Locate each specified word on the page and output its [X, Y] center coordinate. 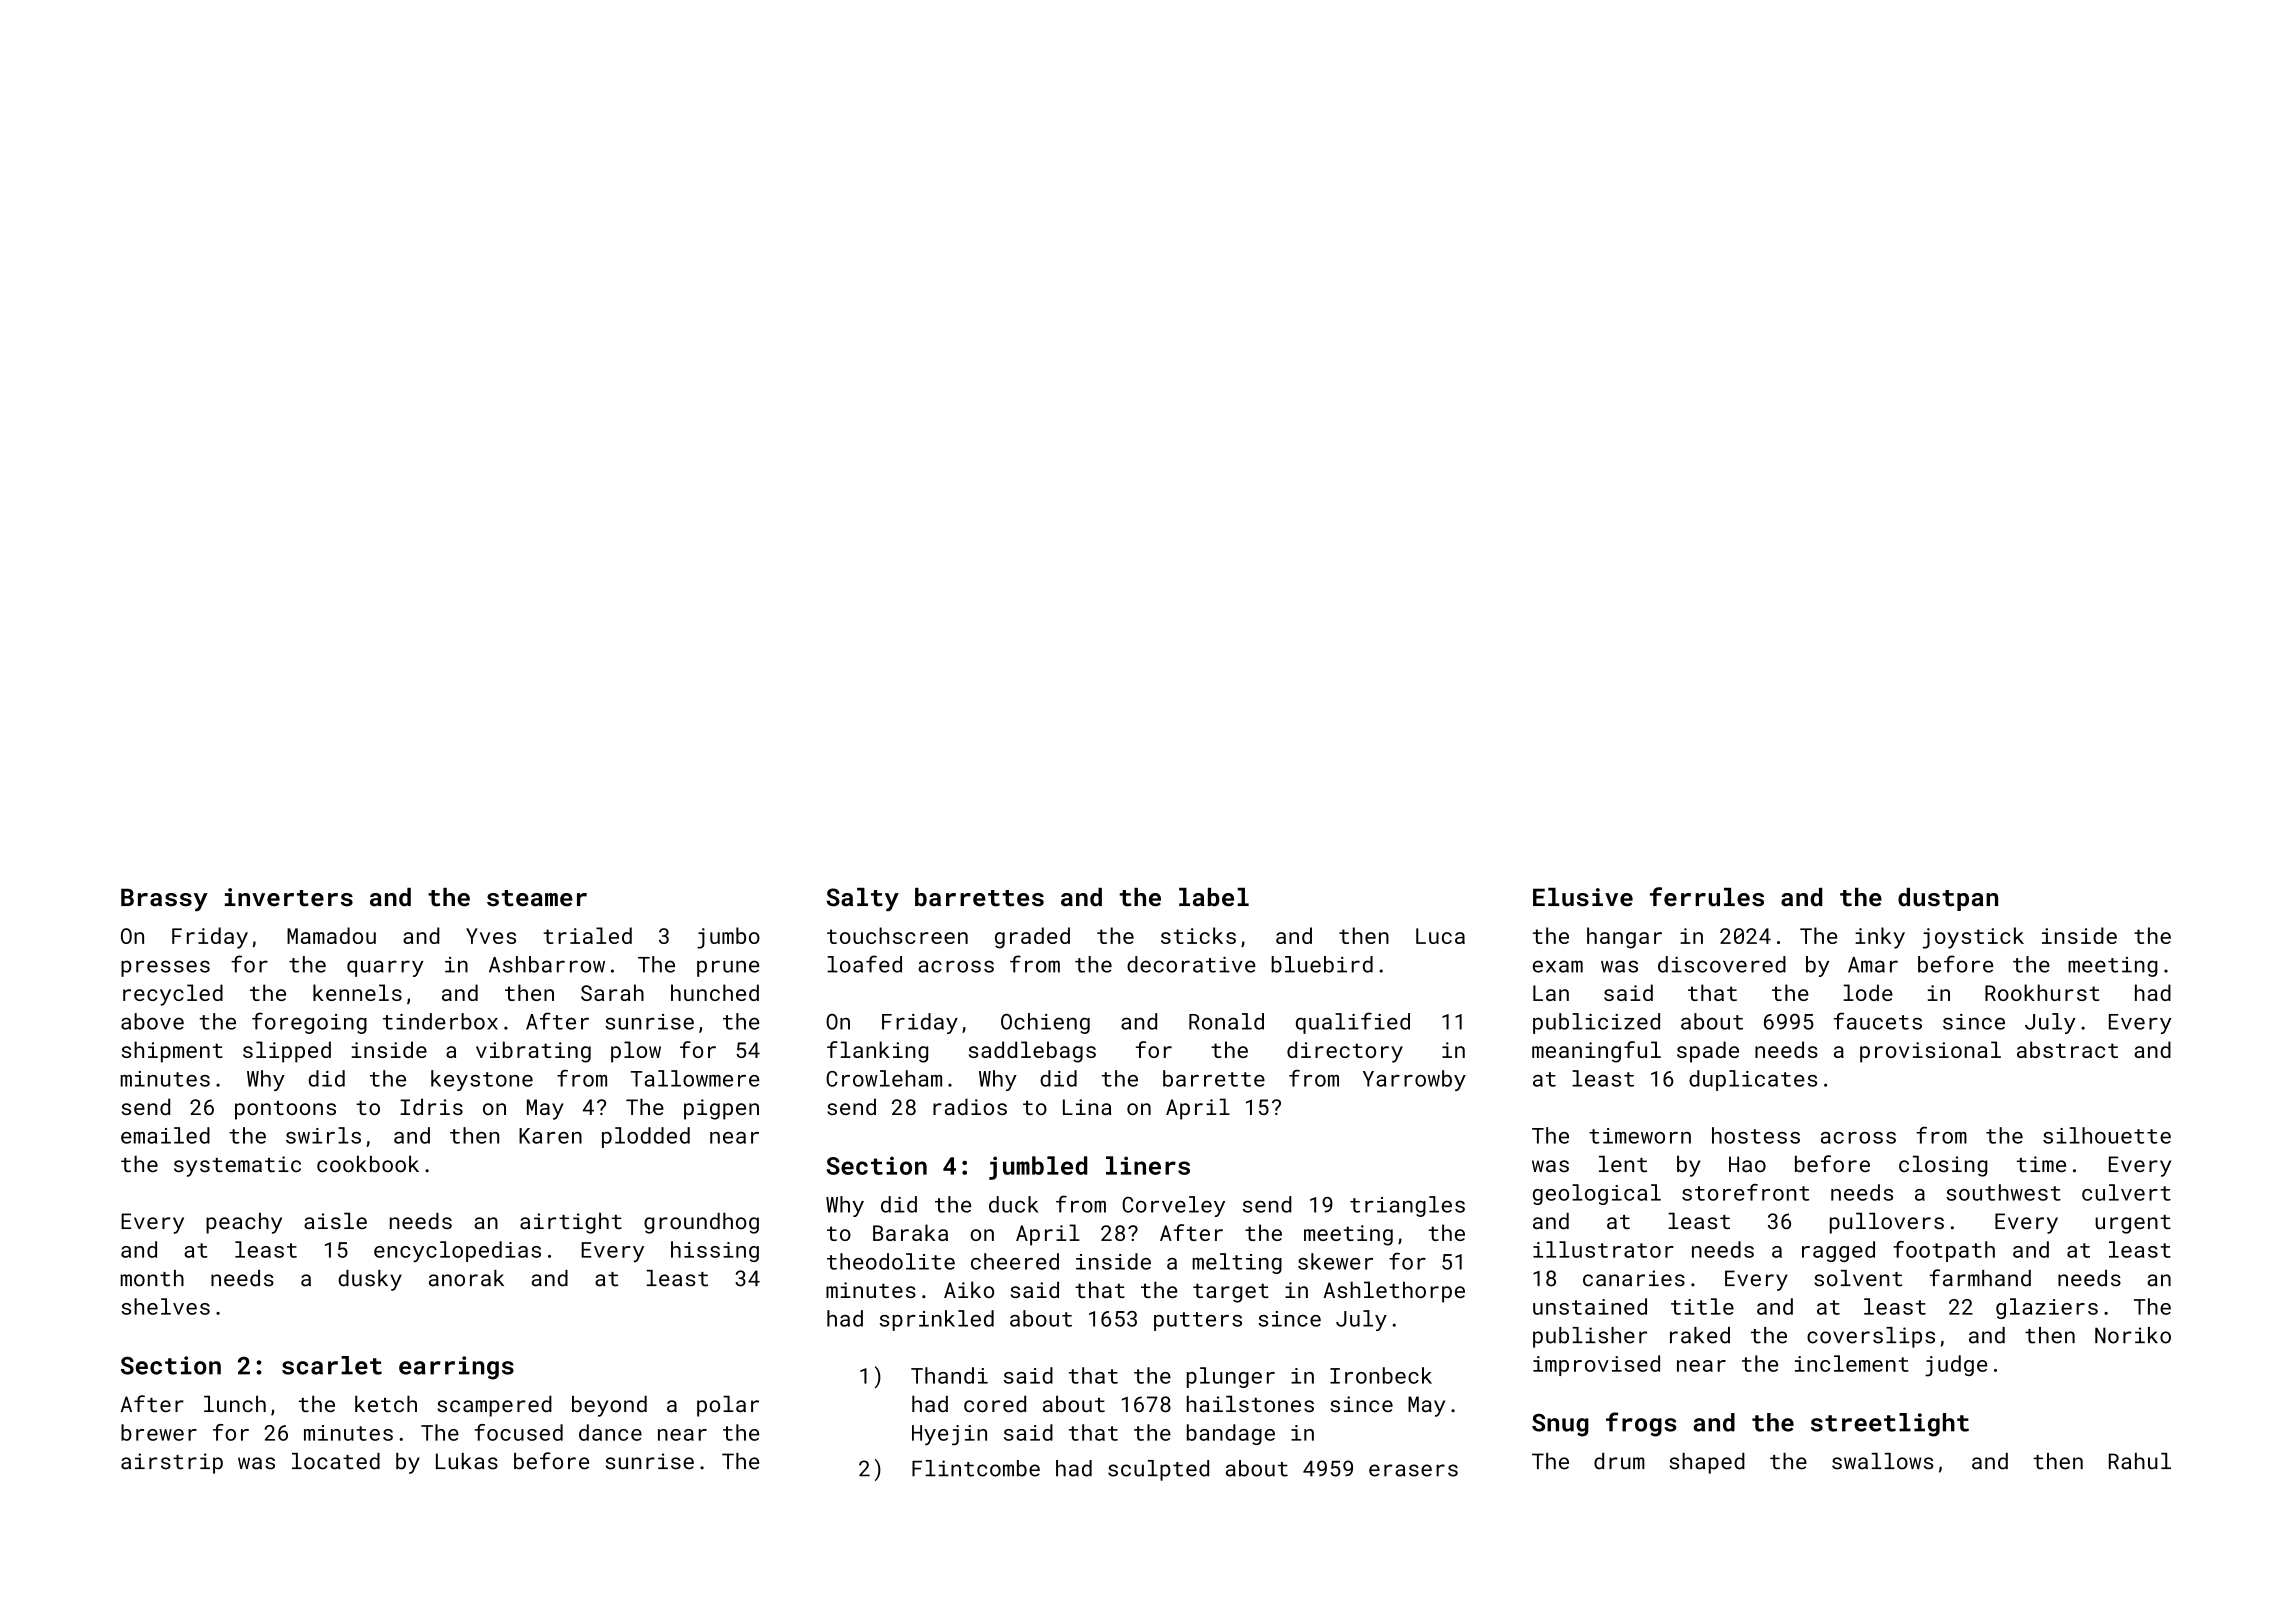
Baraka [910, 1232]
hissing [715, 1251]
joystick [1973, 938]
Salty [862, 900]
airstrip [172, 1463]
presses [165, 968]
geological [1597, 1194]
